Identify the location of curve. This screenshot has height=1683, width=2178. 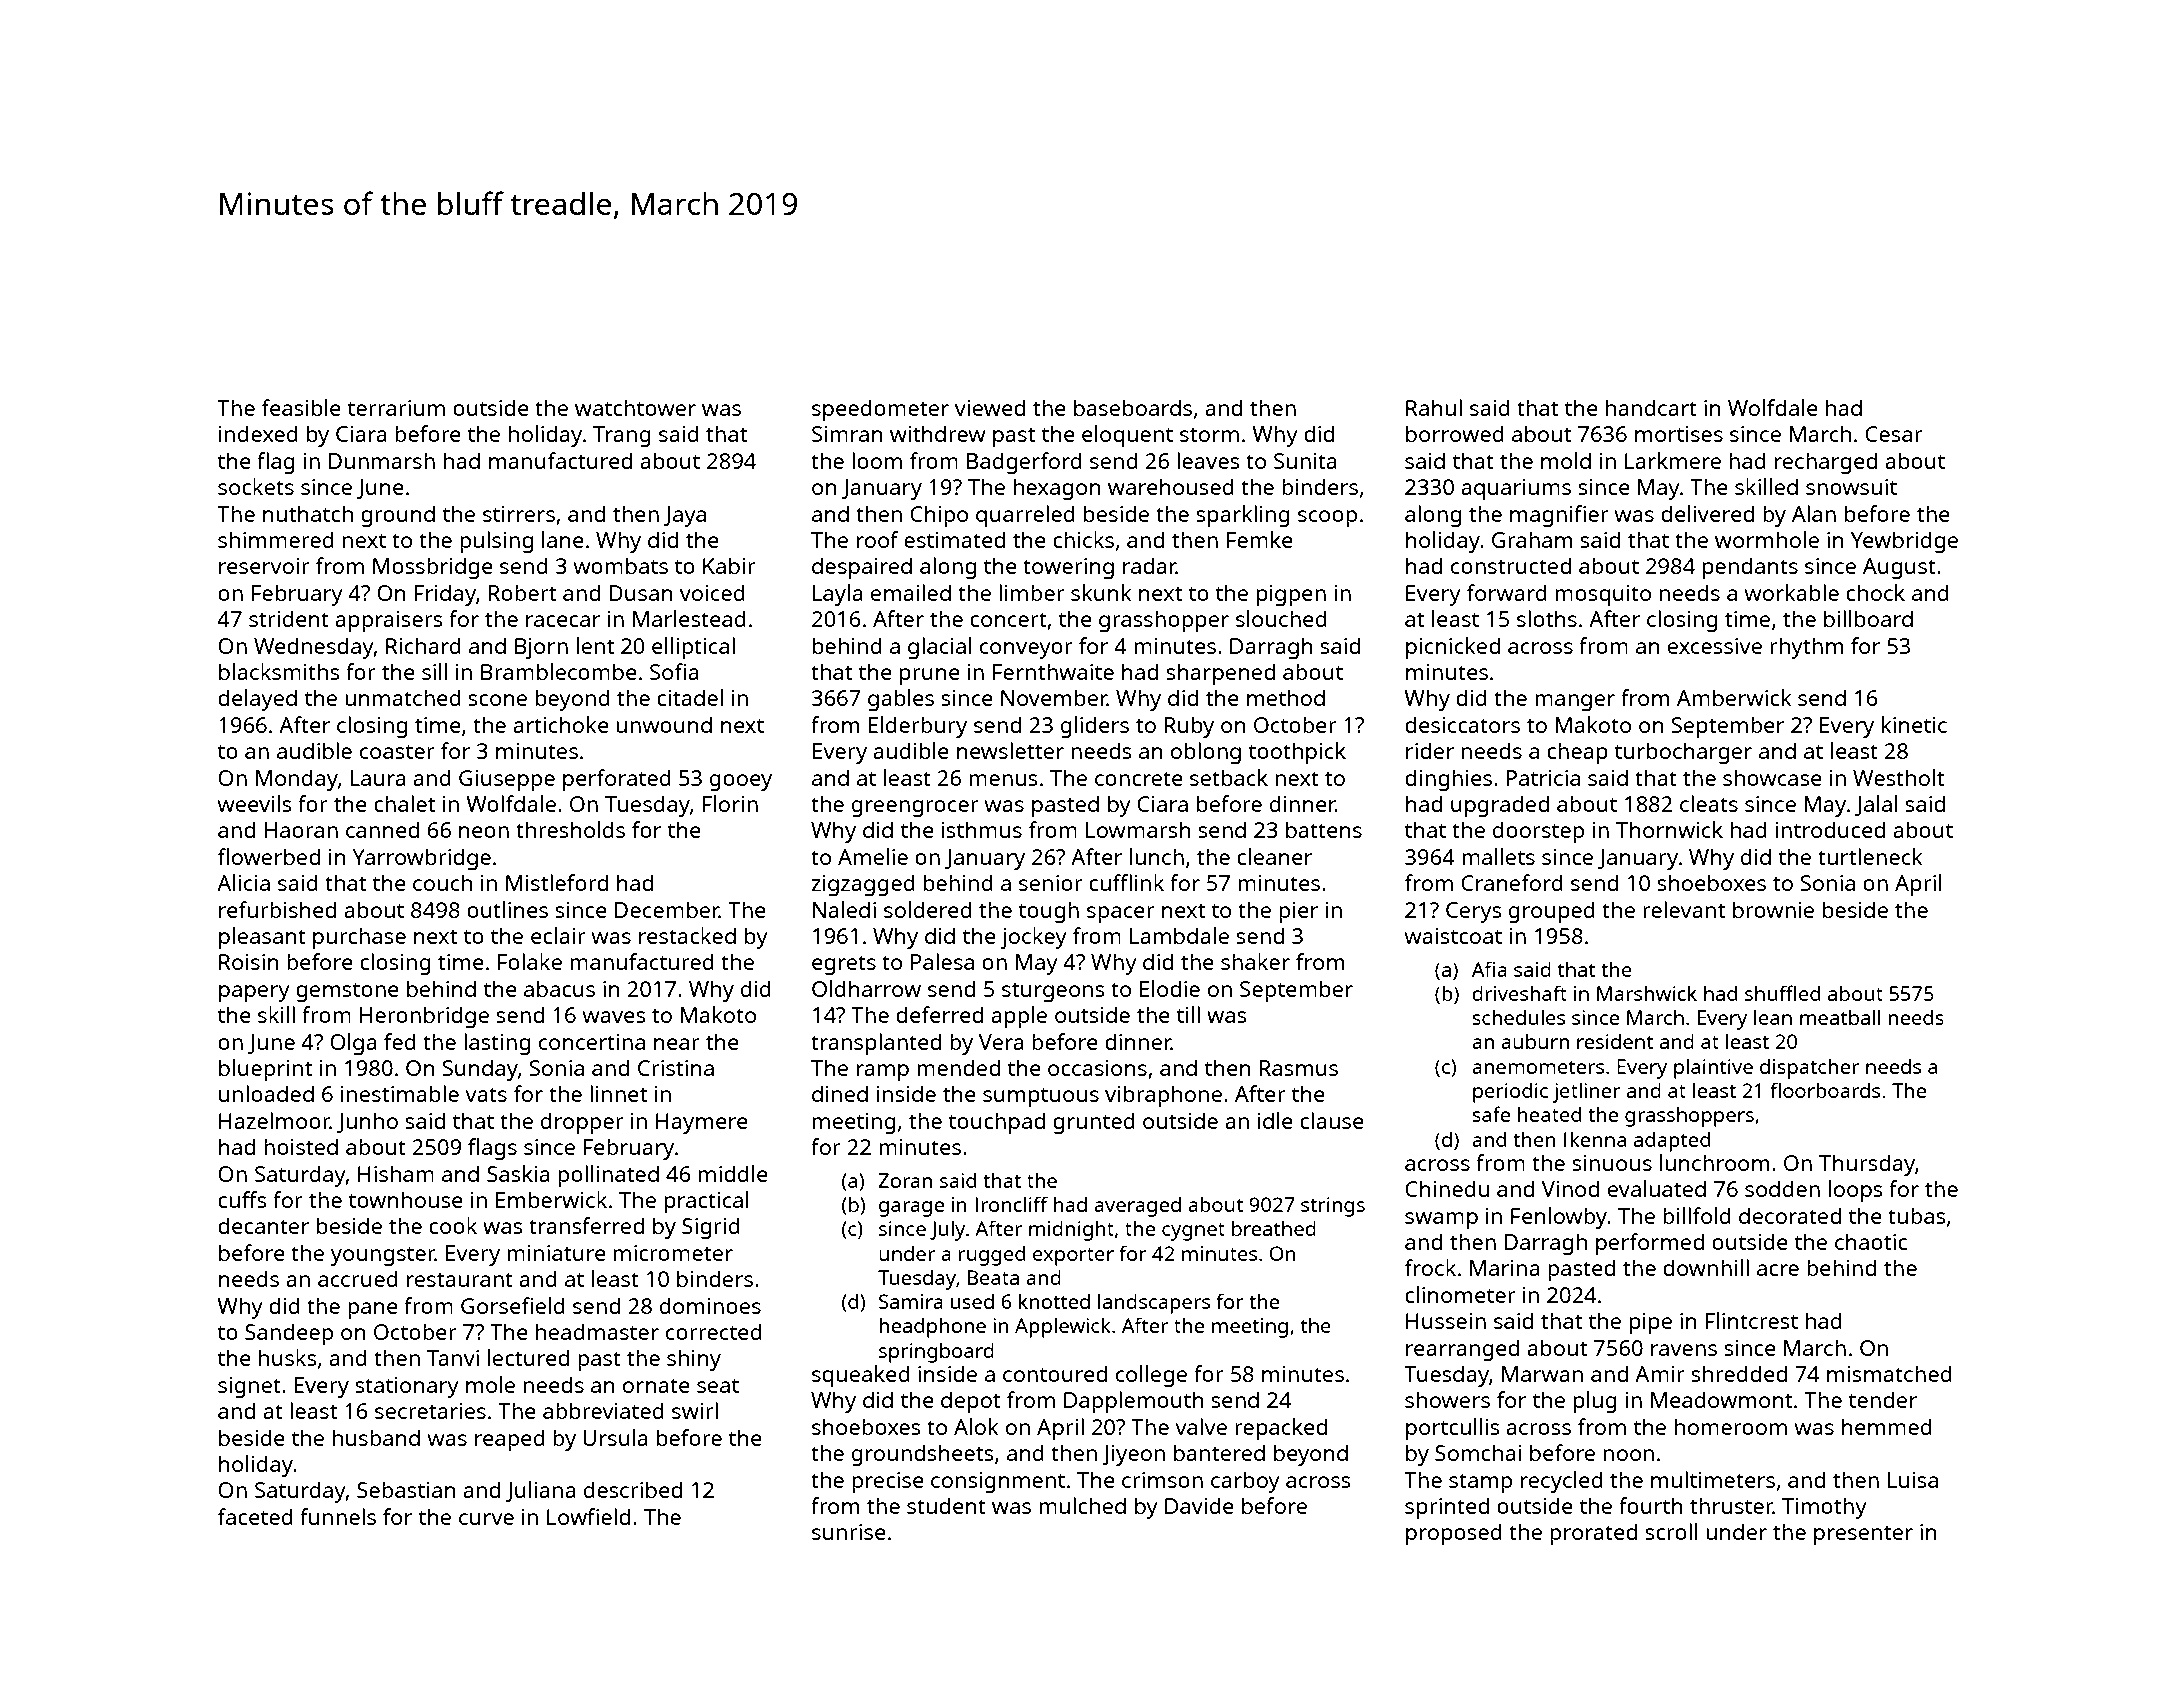
(486, 1519).
